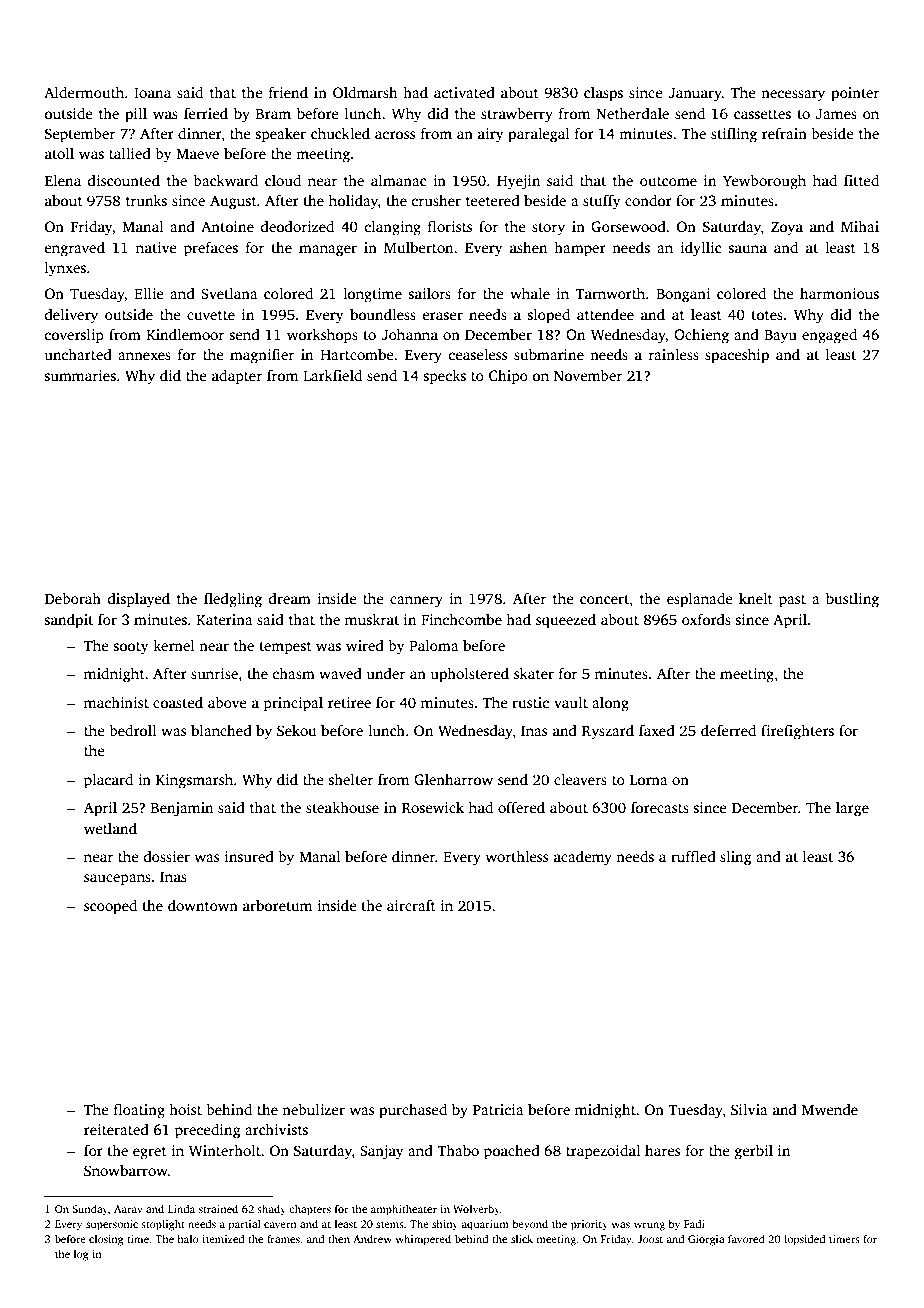 This document has width=924, height=1308. What do you see at coordinates (839, 293) in the document?
I see `harmonious` at bounding box center [839, 293].
